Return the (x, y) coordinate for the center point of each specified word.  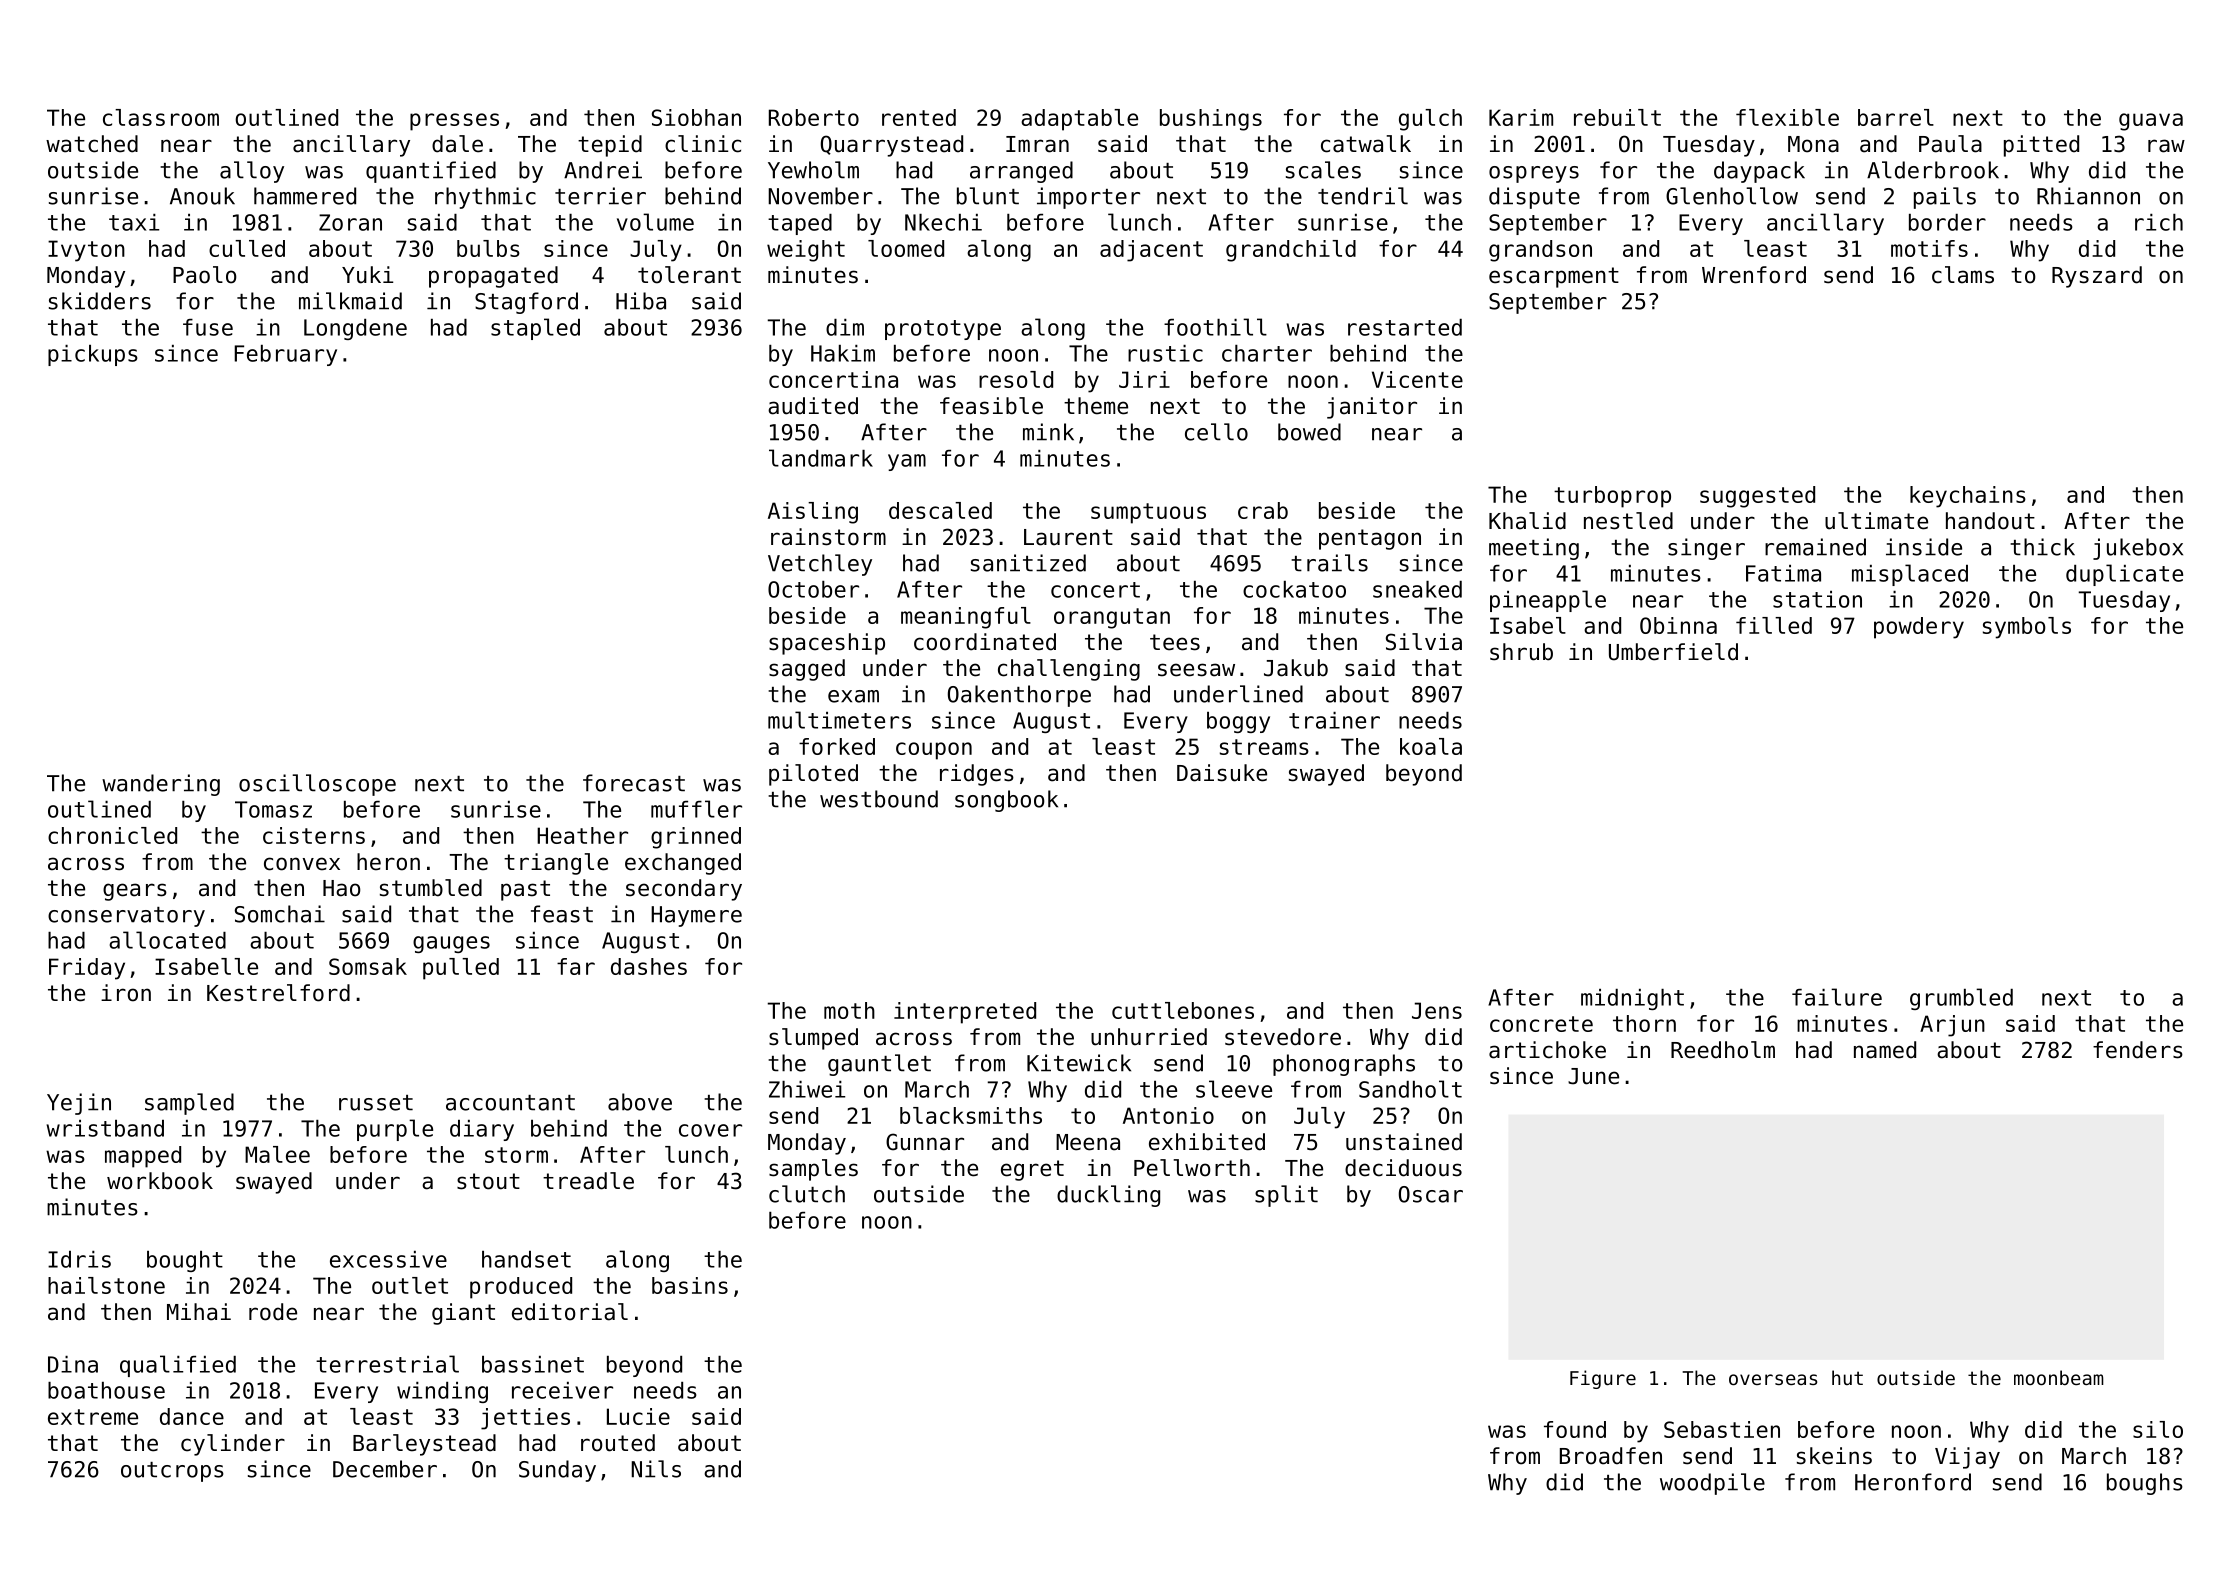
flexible (1787, 117)
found (1575, 1429)
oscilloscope (317, 785)
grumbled (1961, 999)
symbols (2027, 628)
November (820, 196)
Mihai (199, 1312)
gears (135, 892)
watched (92, 144)
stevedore (1283, 1037)
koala (1431, 746)
